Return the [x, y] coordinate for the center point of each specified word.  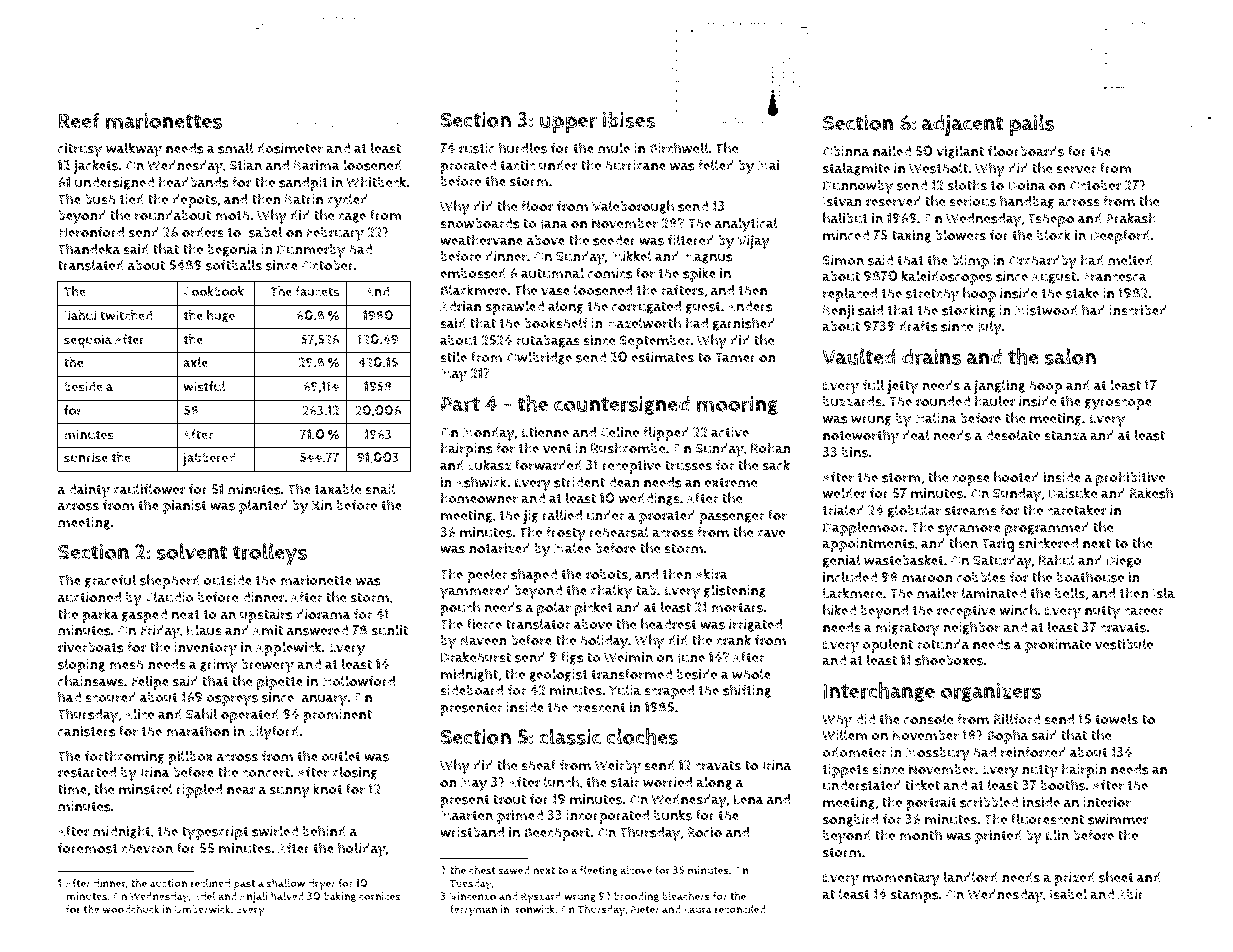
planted [263, 506]
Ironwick [534, 909]
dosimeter [290, 148]
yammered [475, 592]
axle [195, 362]
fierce [484, 624]
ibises [629, 120]
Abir [1131, 894]
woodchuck [131, 909]
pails [1031, 125]
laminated [994, 593]
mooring [737, 405]
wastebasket [904, 560]
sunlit [390, 630]
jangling [999, 386]
